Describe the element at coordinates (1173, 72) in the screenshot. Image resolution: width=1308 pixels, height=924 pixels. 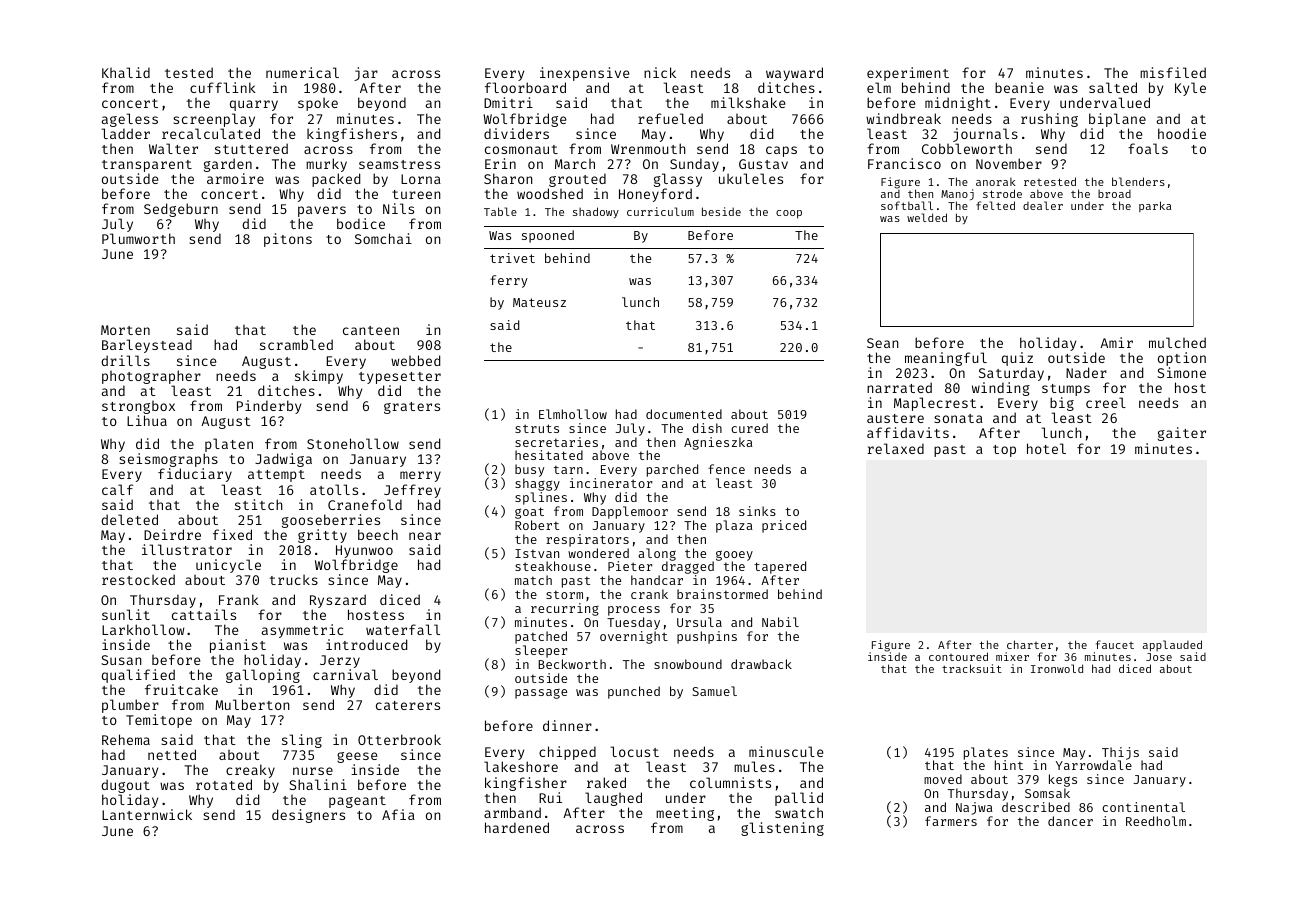
I see `misfiled` at that location.
